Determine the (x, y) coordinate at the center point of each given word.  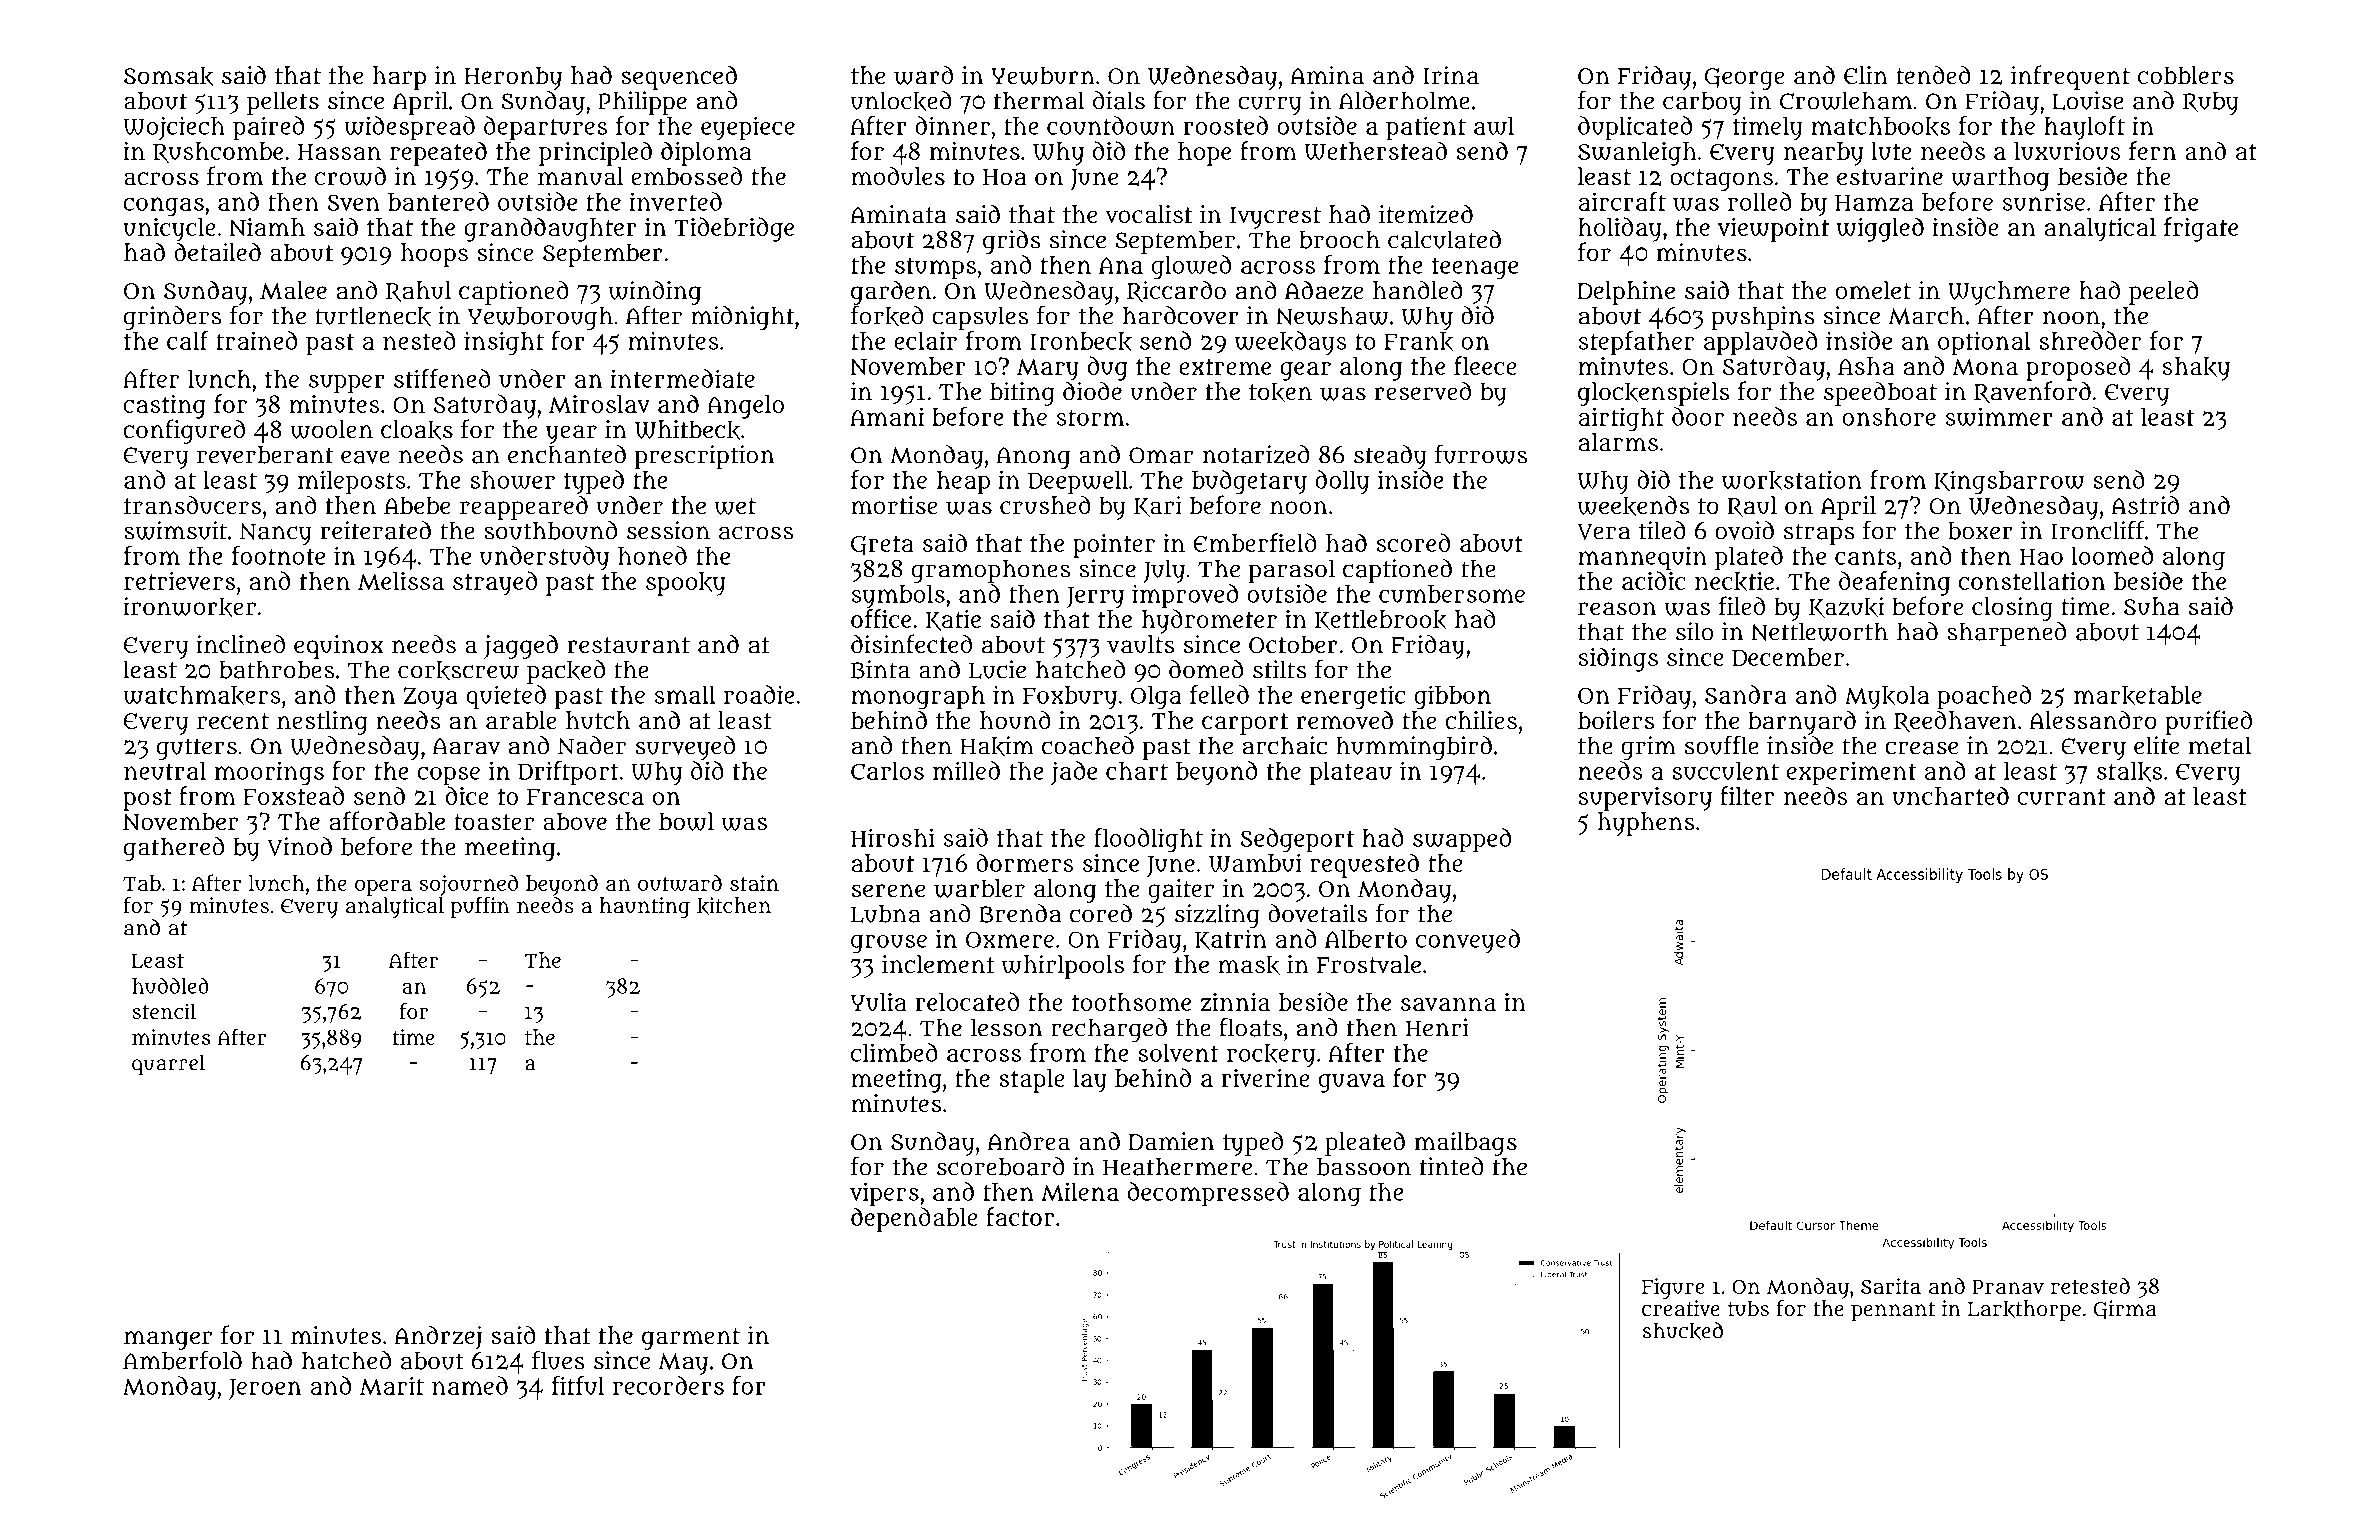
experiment (1851, 773)
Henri (1437, 1027)
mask (1249, 965)
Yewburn (1043, 75)
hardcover (1181, 315)
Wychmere (2009, 293)
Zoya (430, 698)
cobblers (2186, 75)
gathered (174, 849)
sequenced (679, 78)
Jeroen (265, 1389)
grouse (889, 944)
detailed (217, 252)
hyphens (1646, 824)
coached (1088, 745)
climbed (894, 1052)
